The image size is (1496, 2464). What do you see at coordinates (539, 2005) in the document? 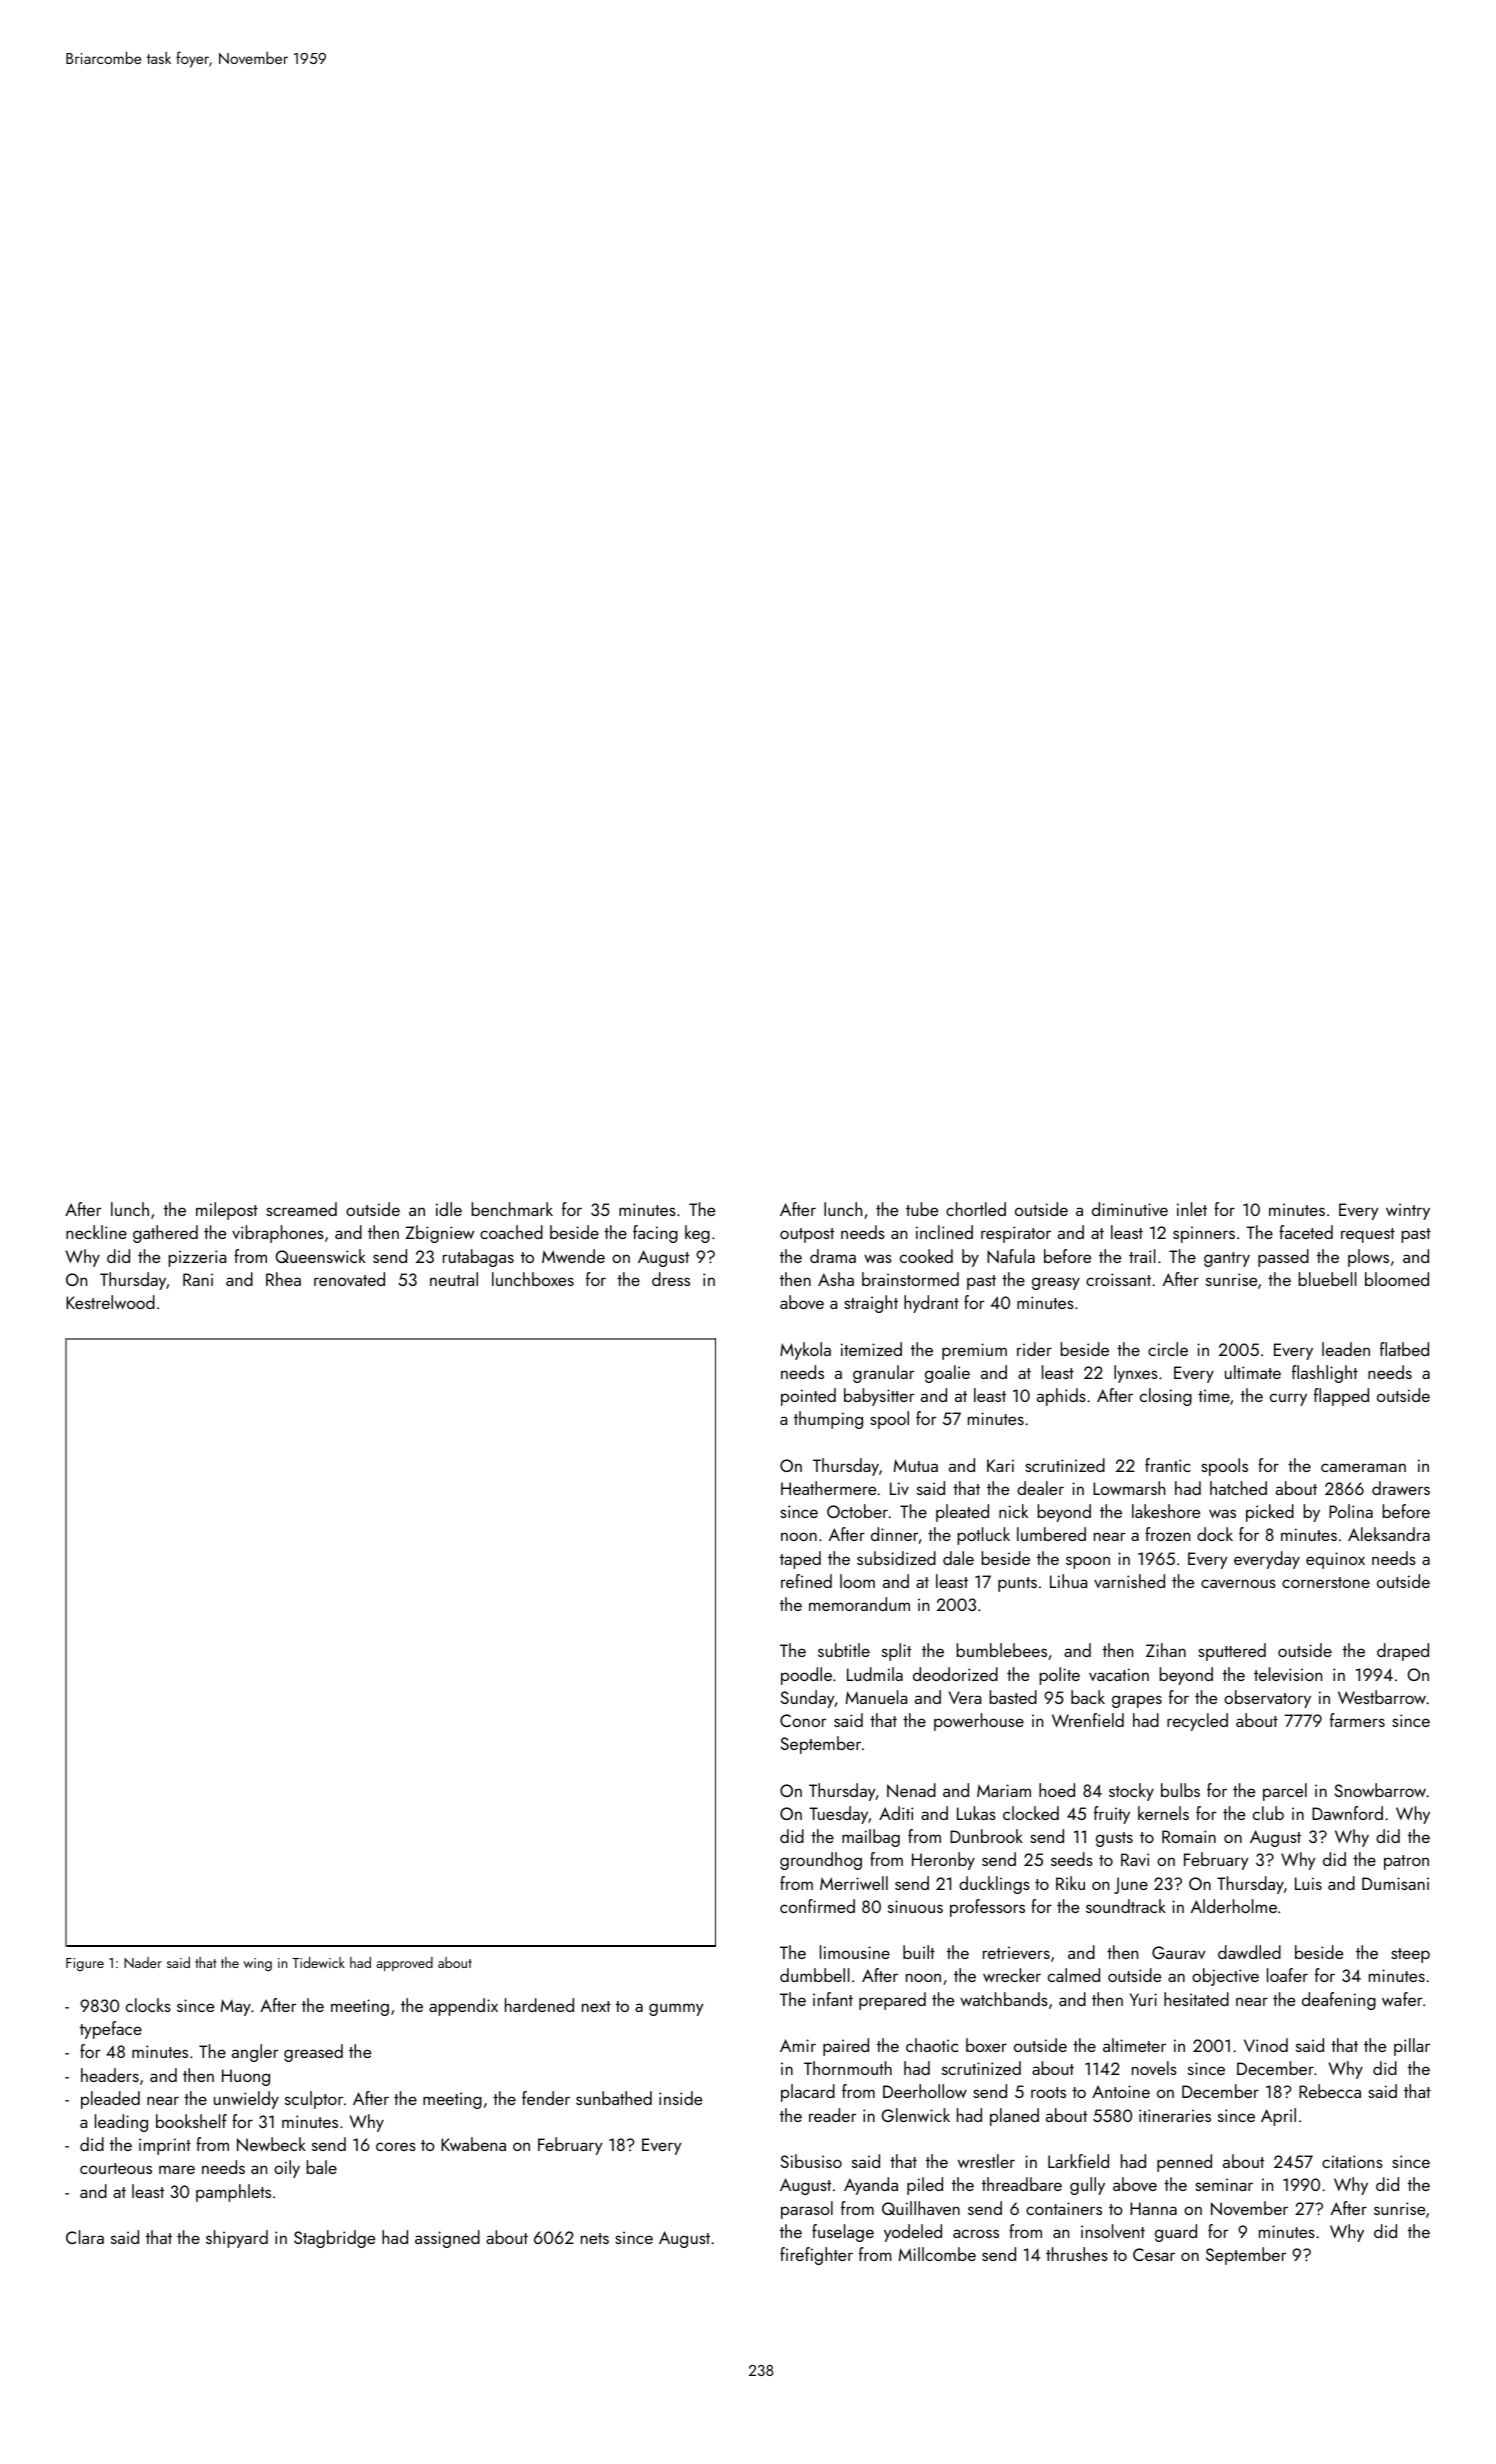
I see `hardened` at bounding box center [539, 2005].
